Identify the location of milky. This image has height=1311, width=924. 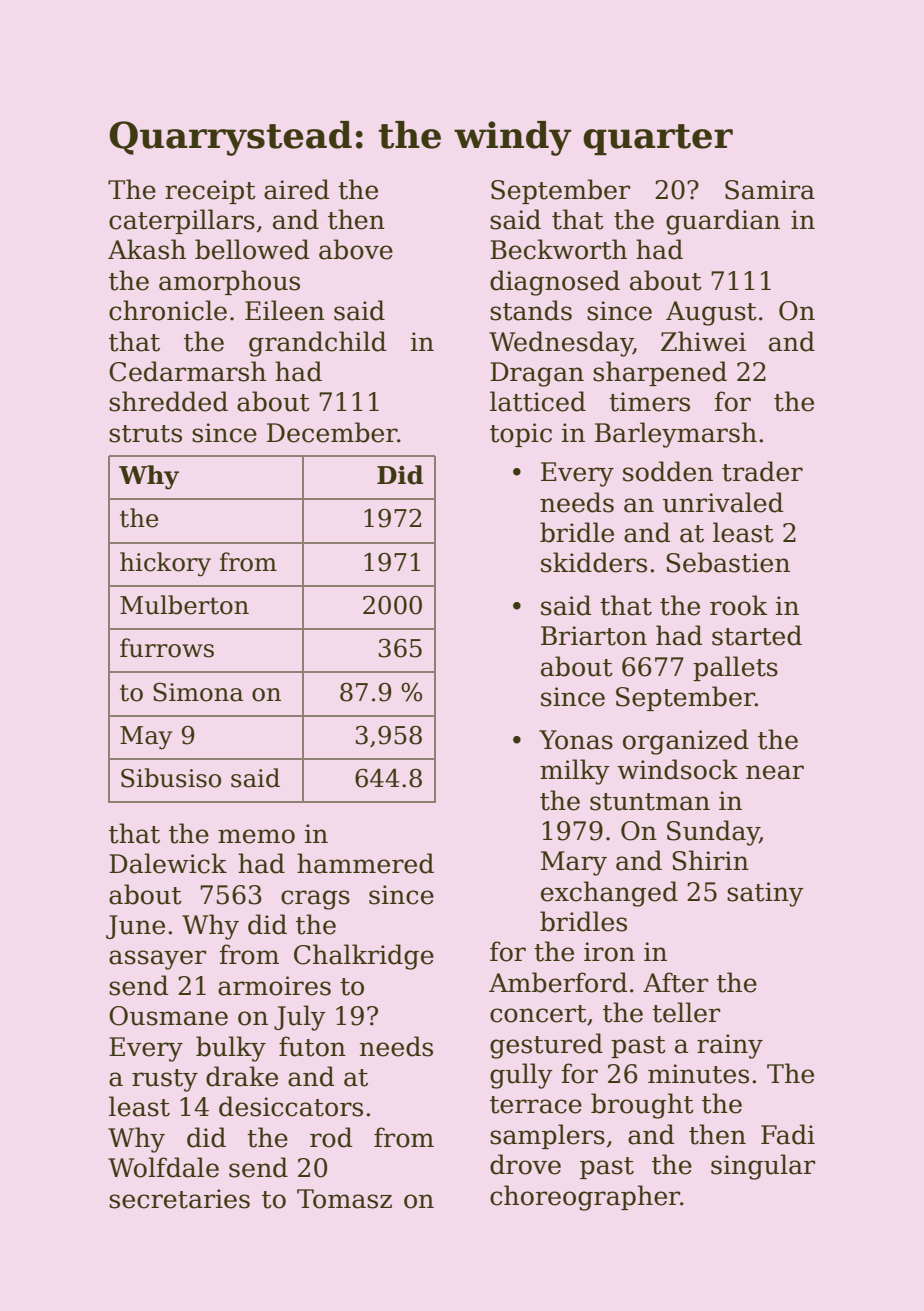
(575, 772).
